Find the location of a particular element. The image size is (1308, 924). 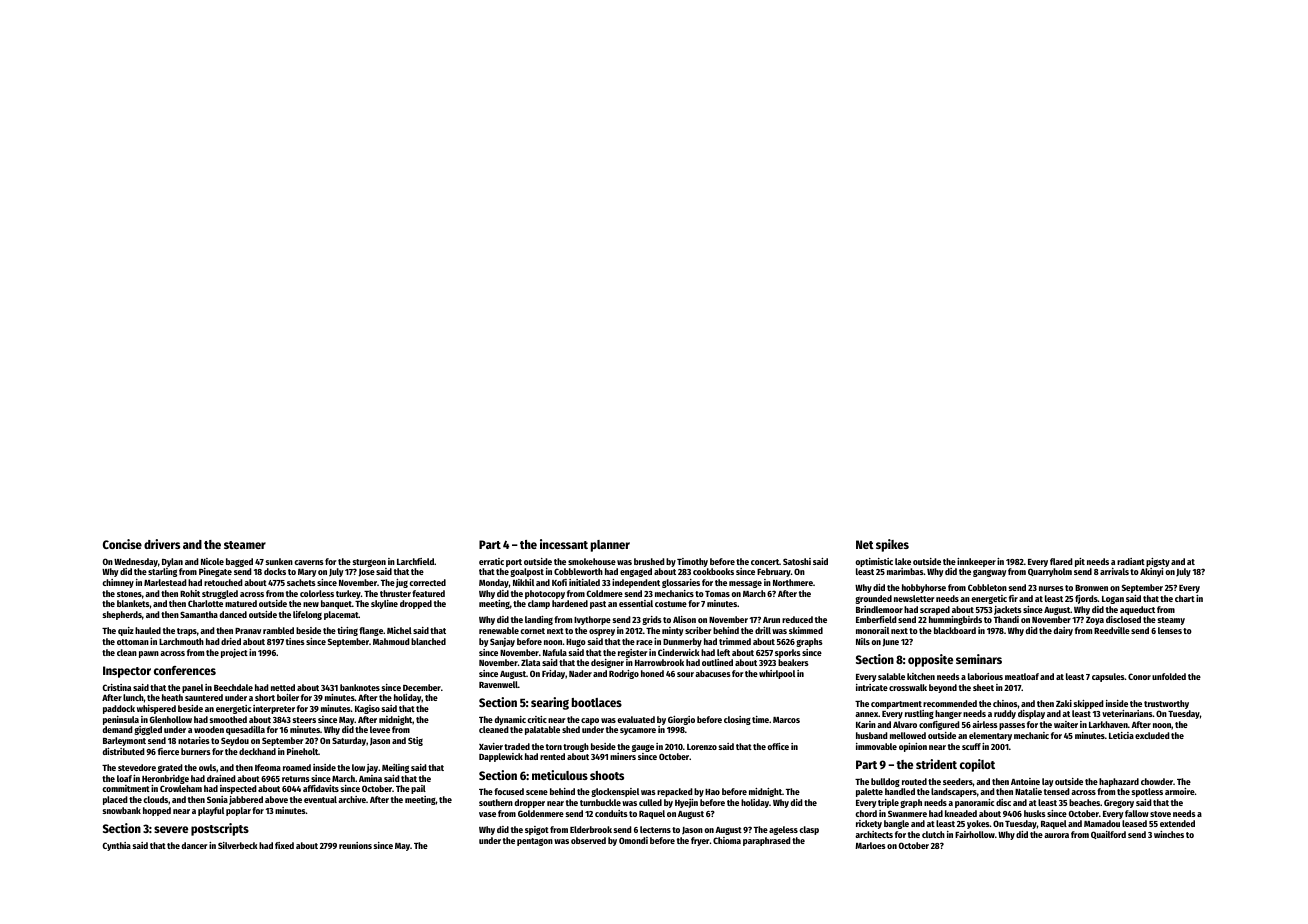

Xavier is located at coordinates (491, 746).
